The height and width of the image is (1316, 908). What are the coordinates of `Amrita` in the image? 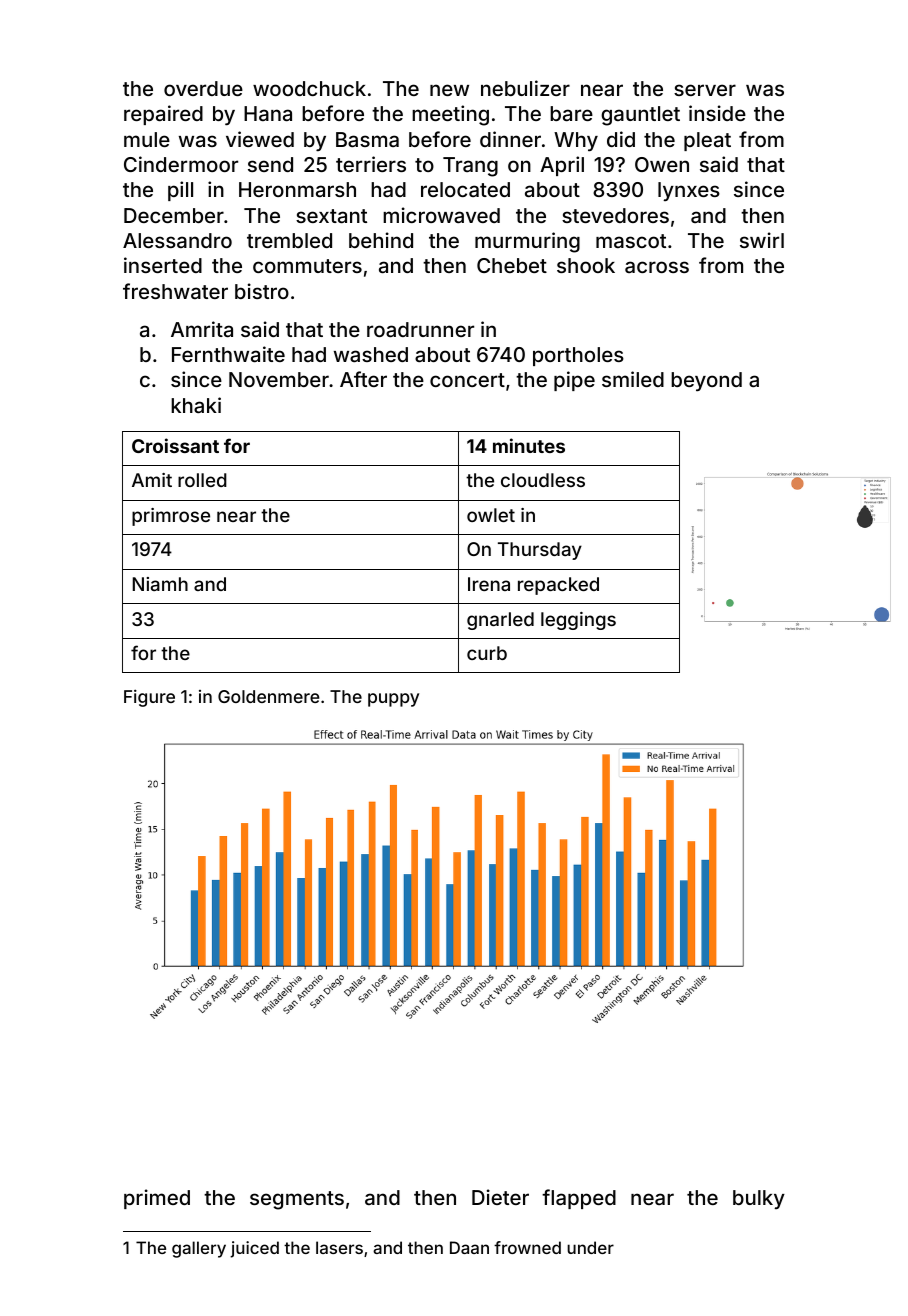 It's located at (202, 329).
